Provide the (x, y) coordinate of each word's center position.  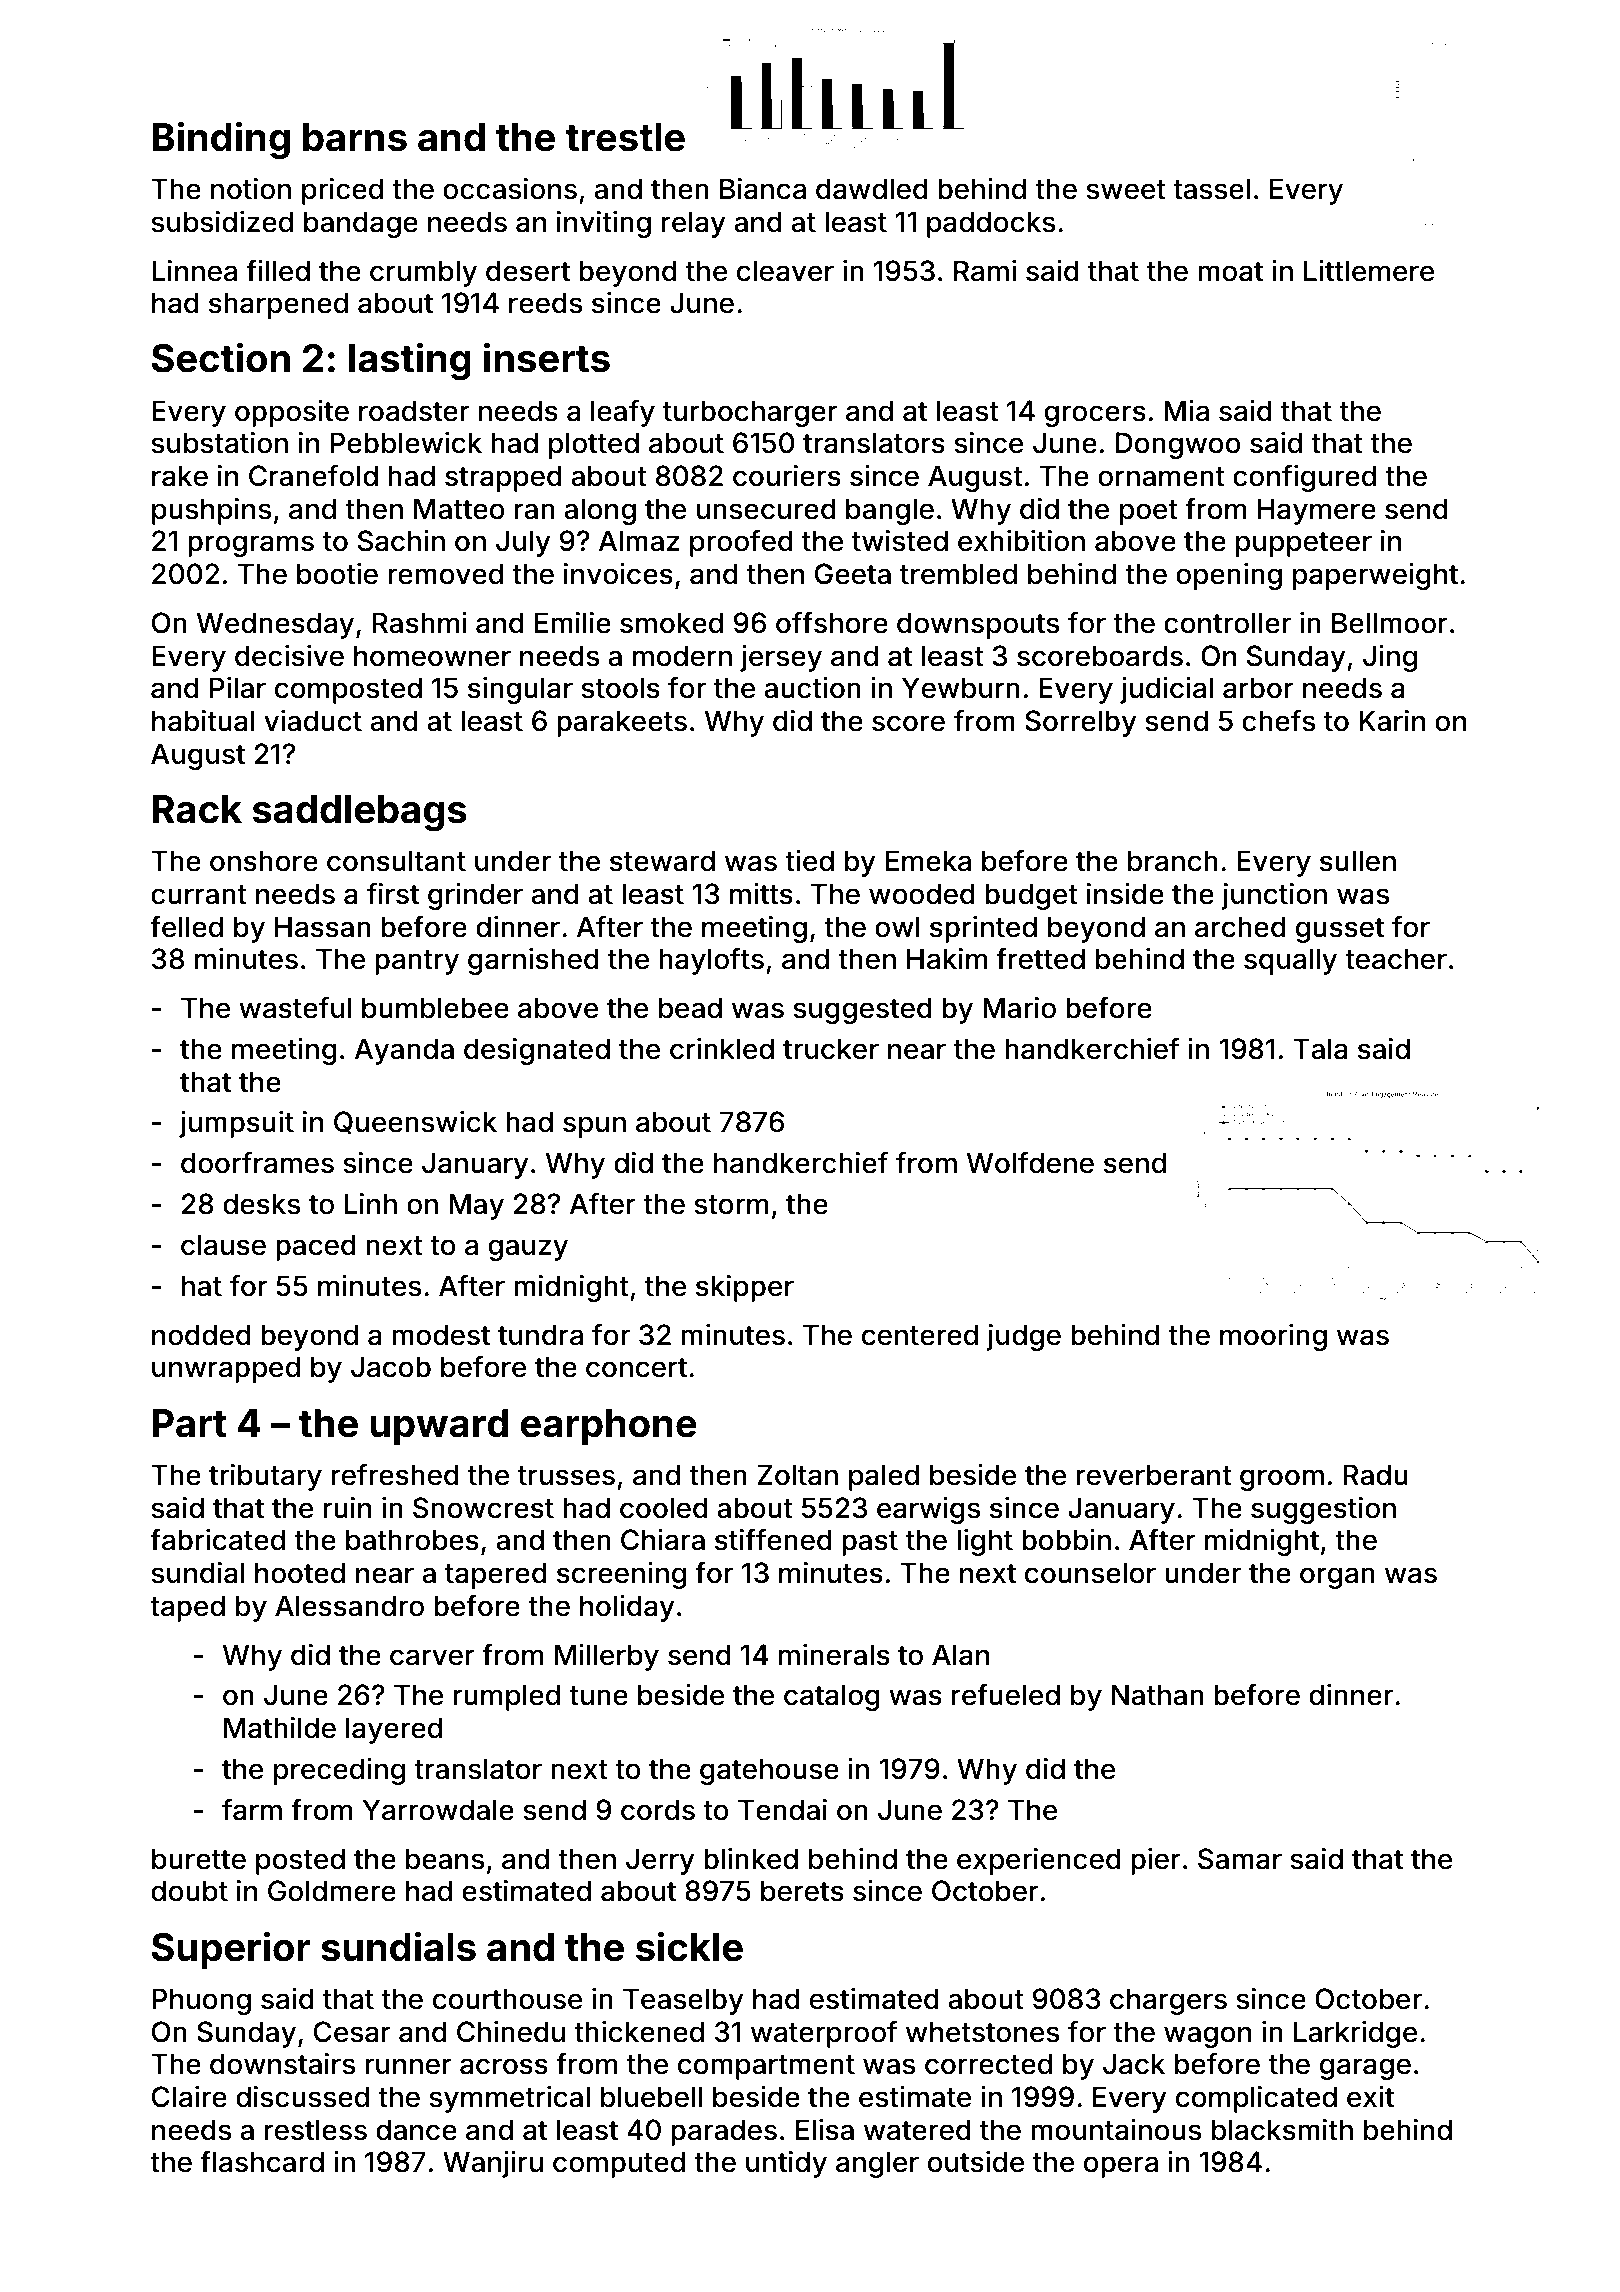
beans (445, 1859)
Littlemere (1369, 271)
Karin (1392, 721)
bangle (890, 511)
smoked (671, 623)
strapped (503, 478)
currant (199, 895)
